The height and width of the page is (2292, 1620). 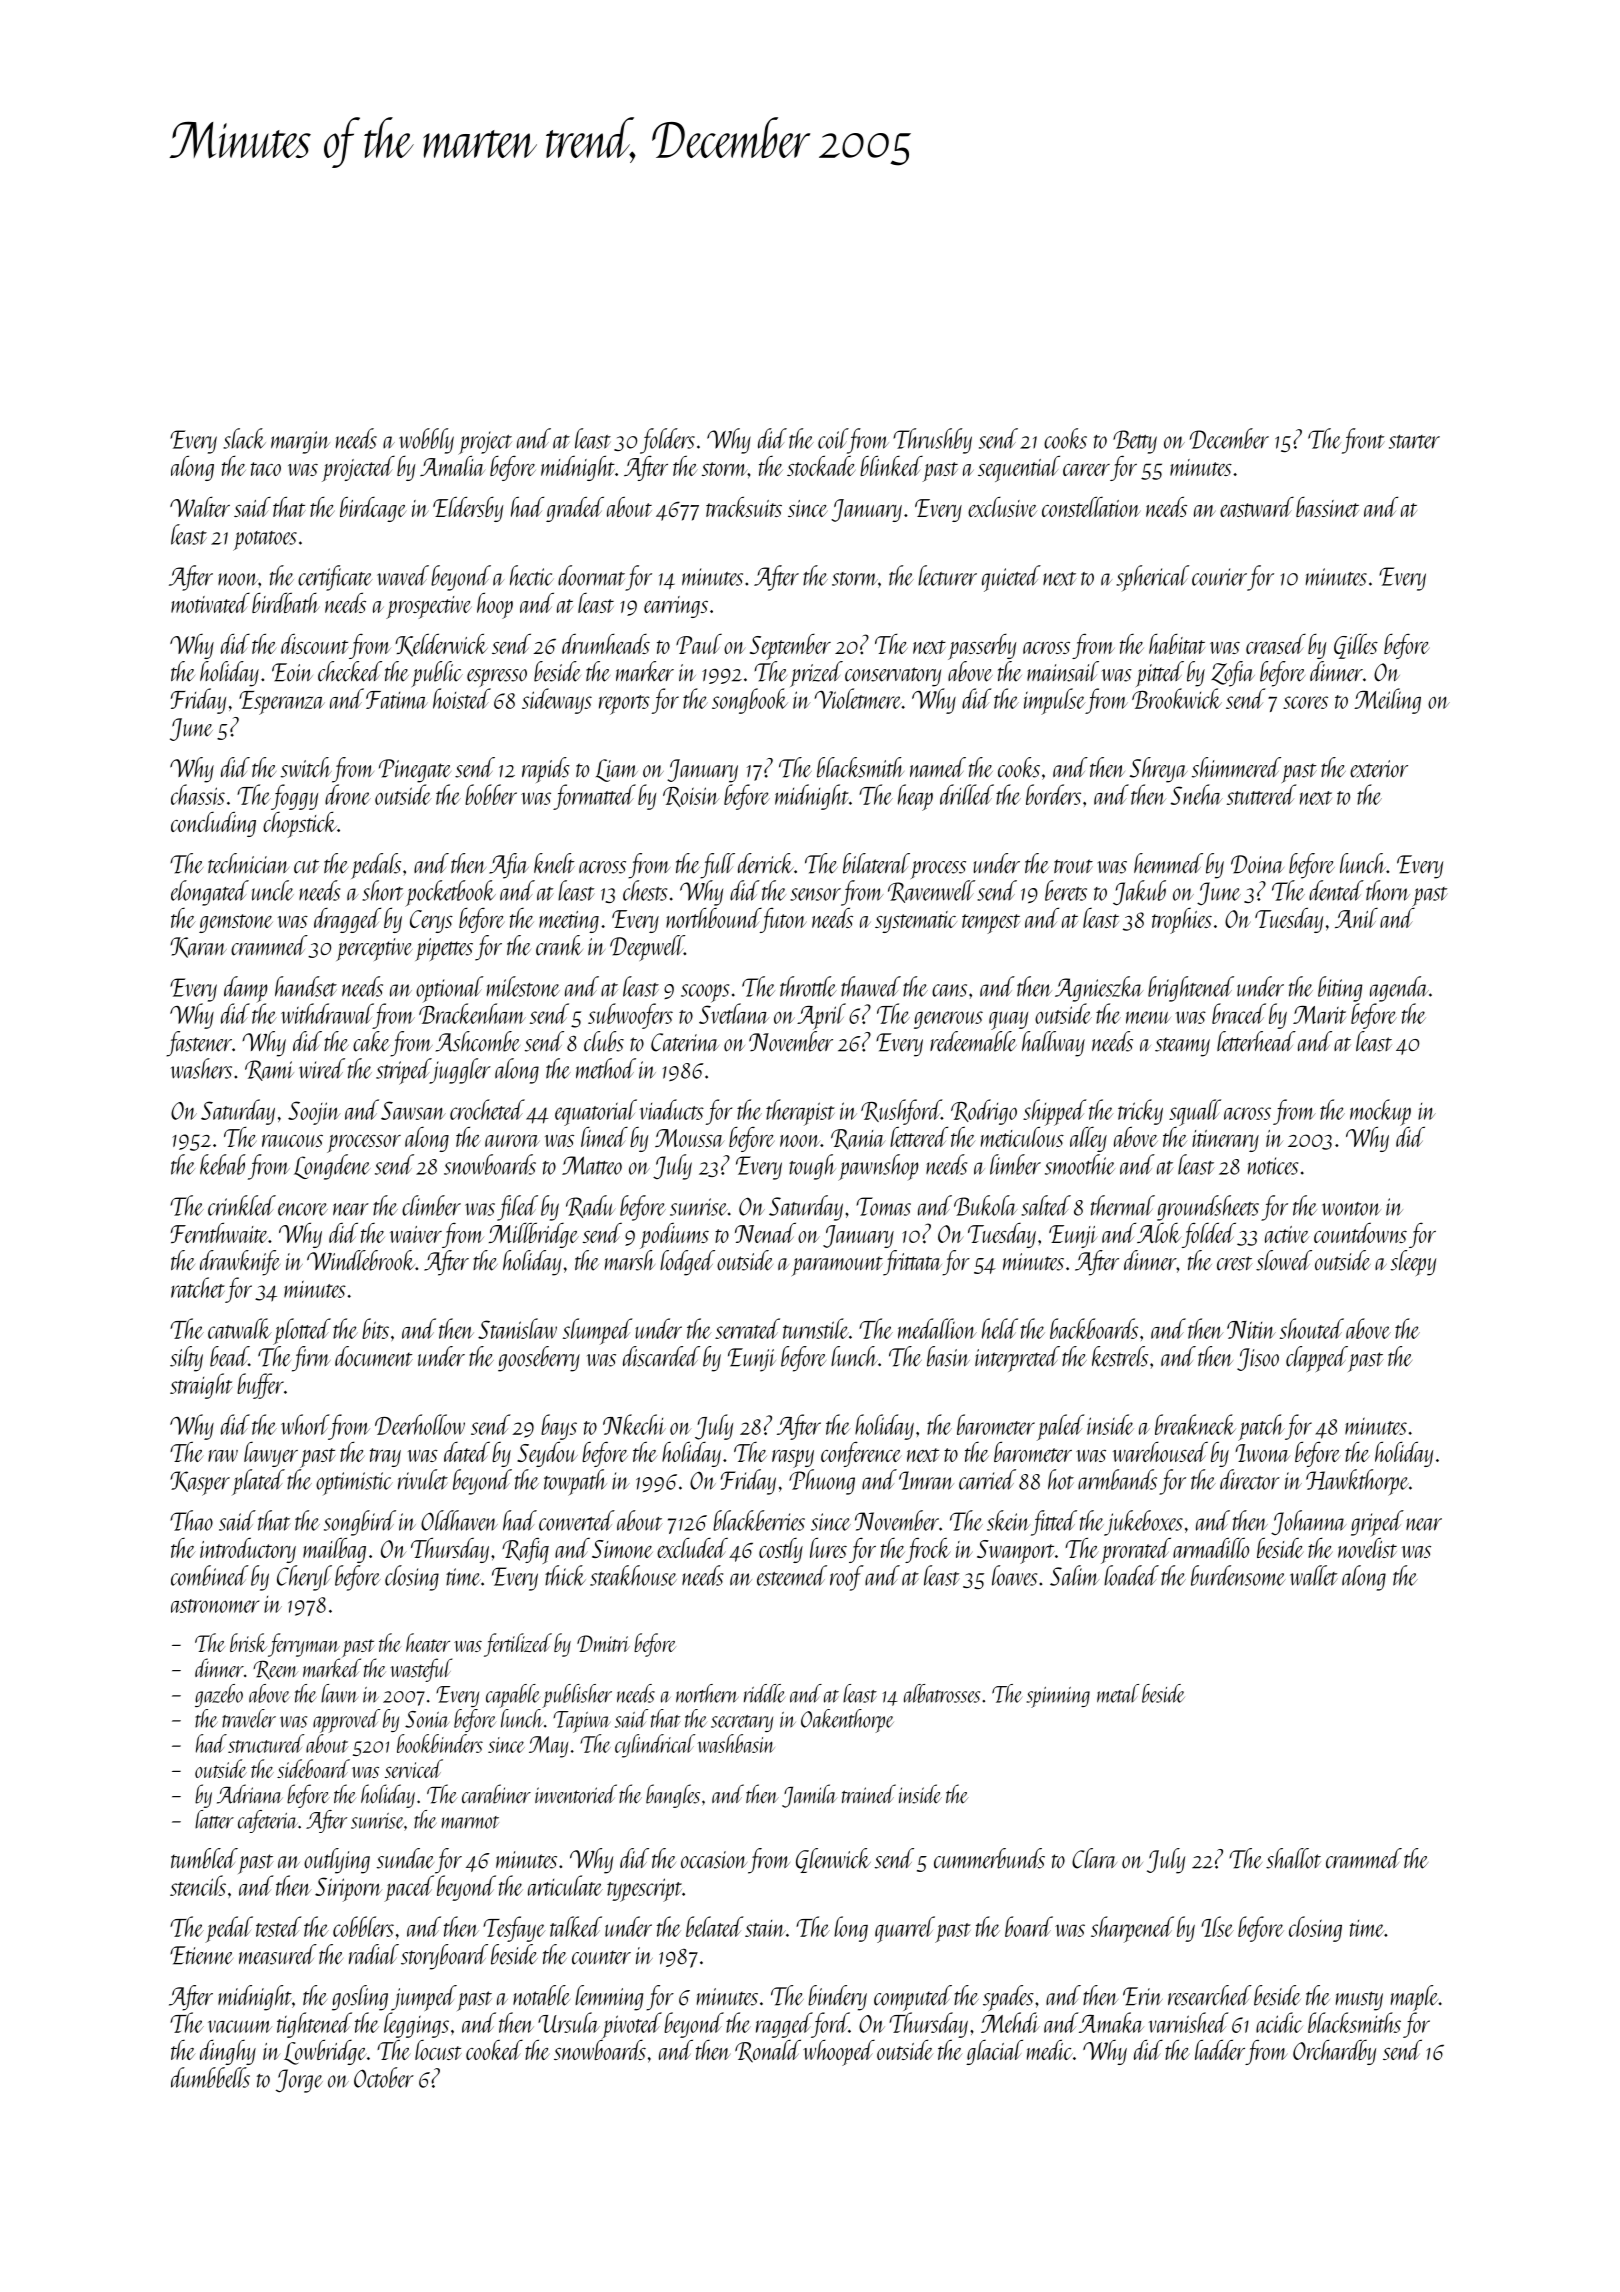 What do you see at coordinates (987, 1479) in the page?
I see `carried` at bounding box center [987, 1479].
